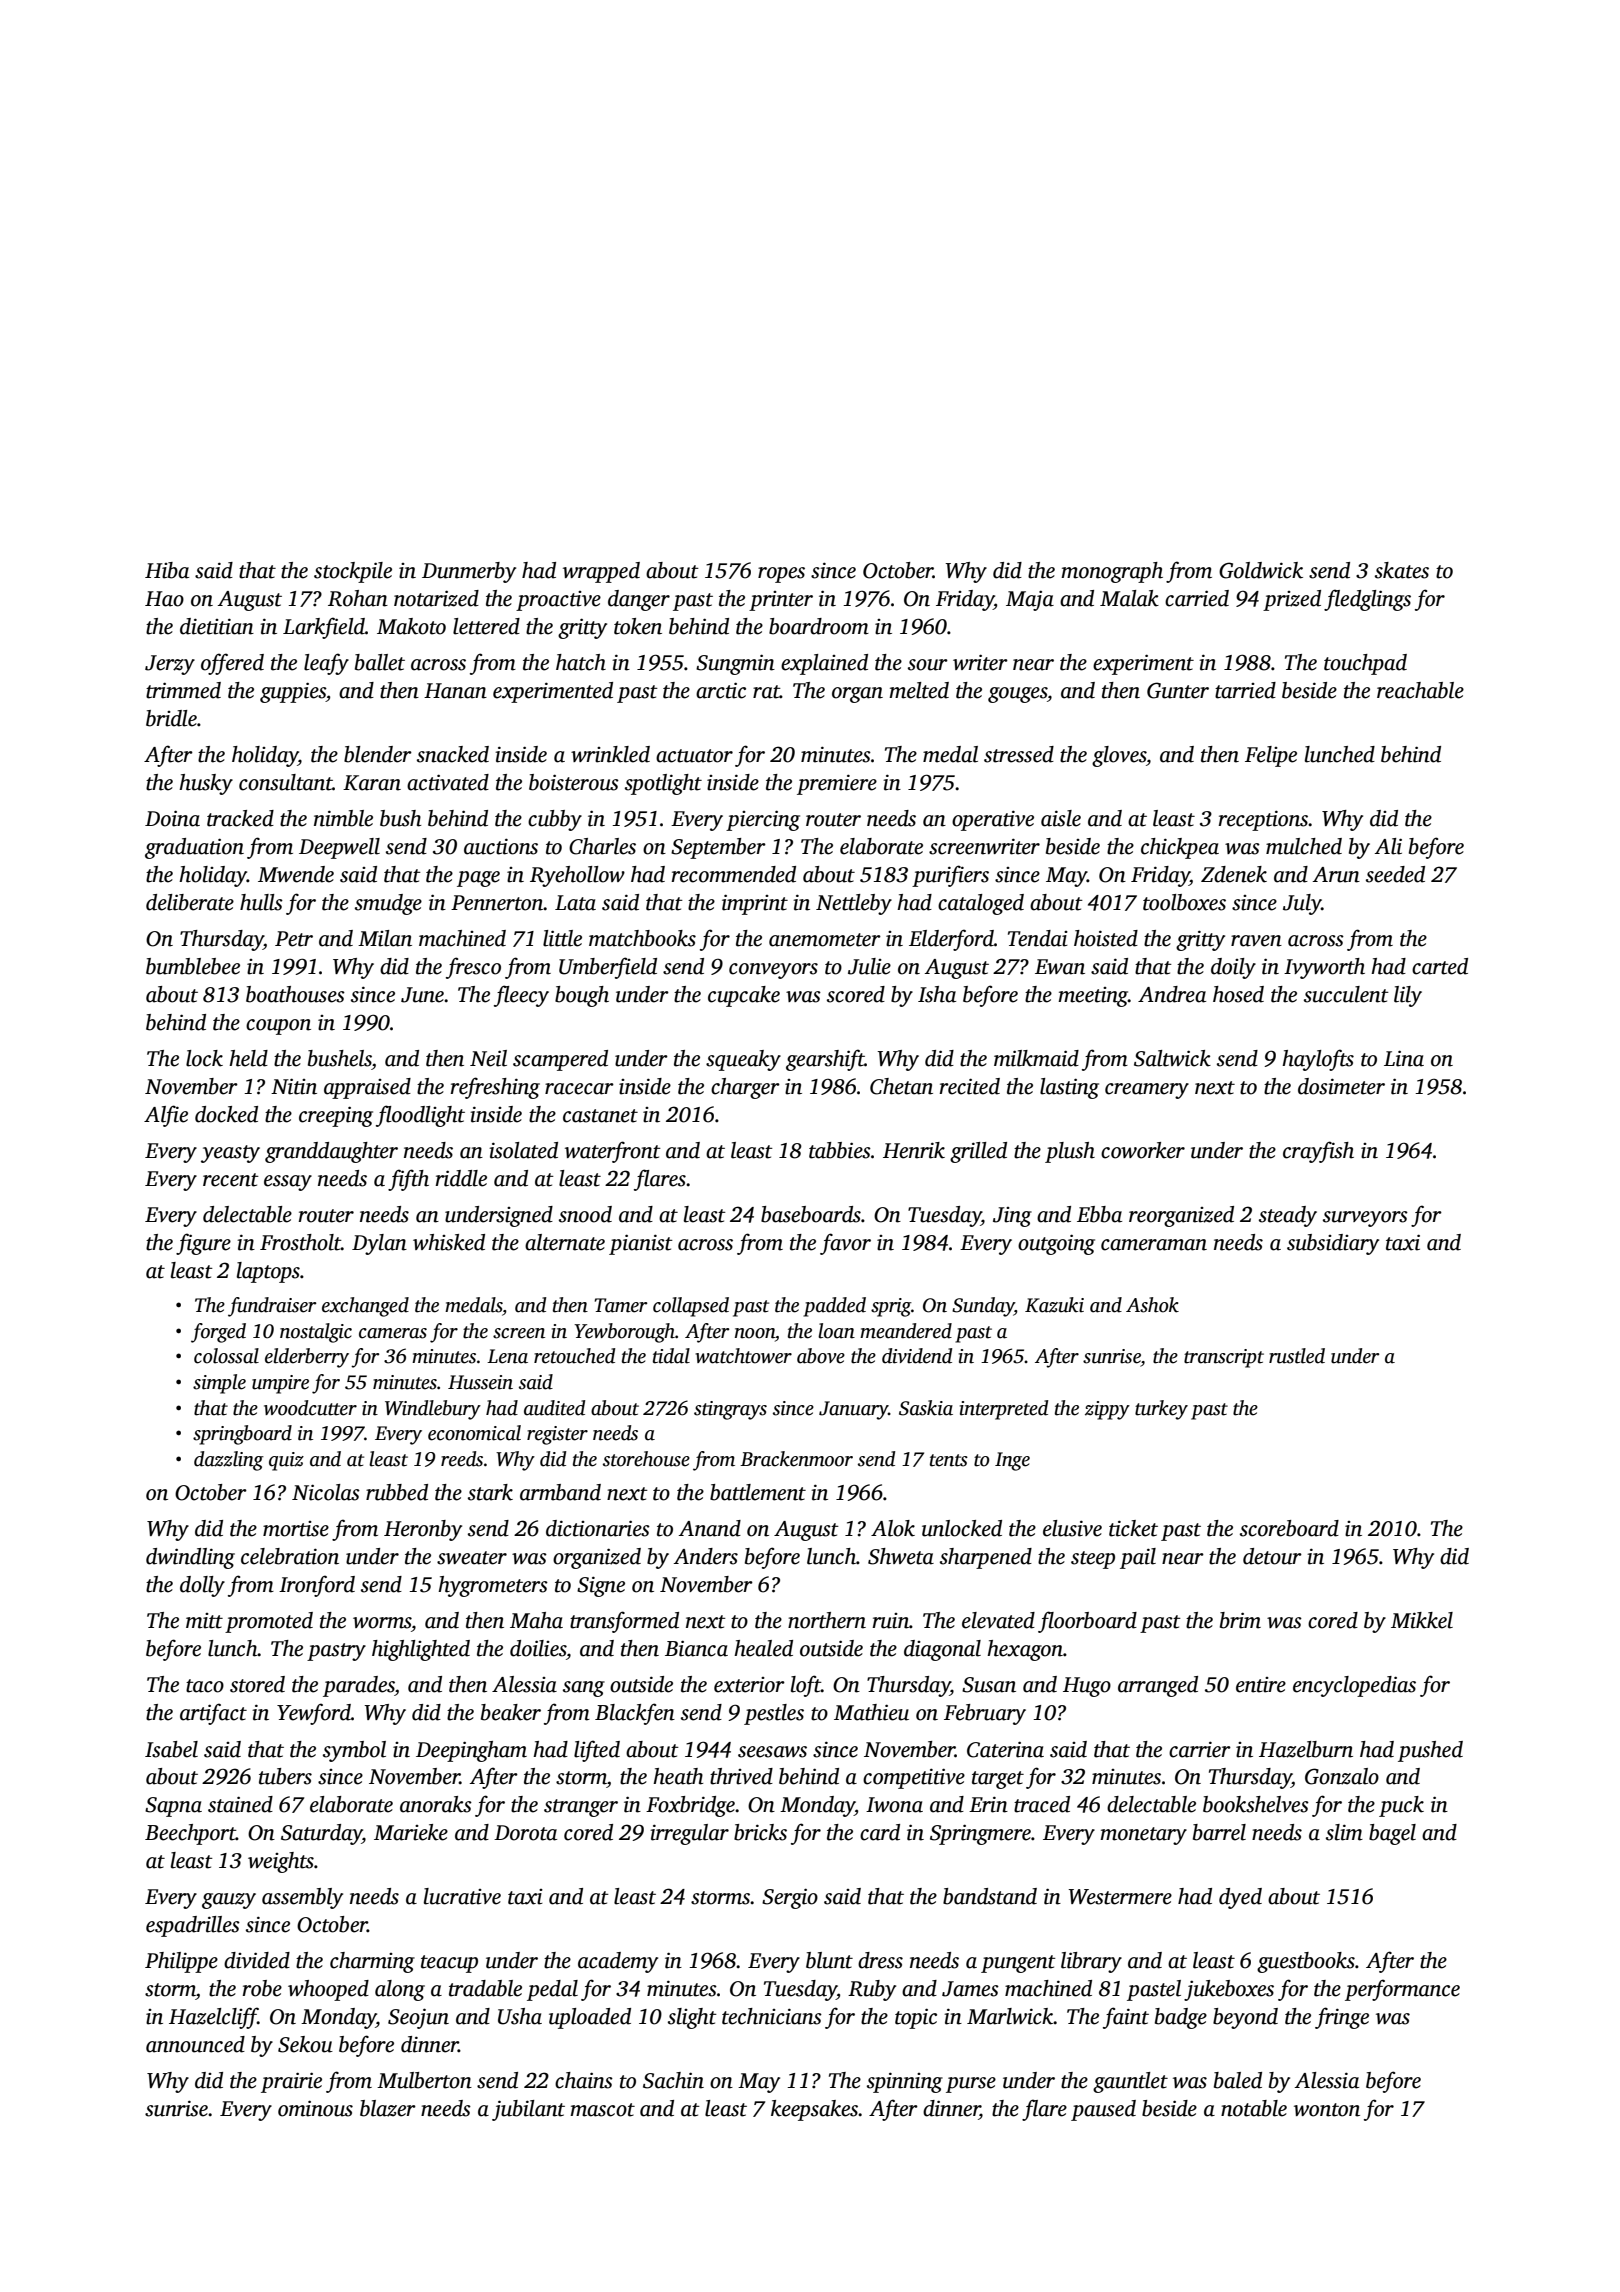 The width and height of the screenshot is (1620, 2292). What do you see at coordinates (1107, 1410) in the screenshot?
I see `zippy` at bounding box center [1107, 1410].
